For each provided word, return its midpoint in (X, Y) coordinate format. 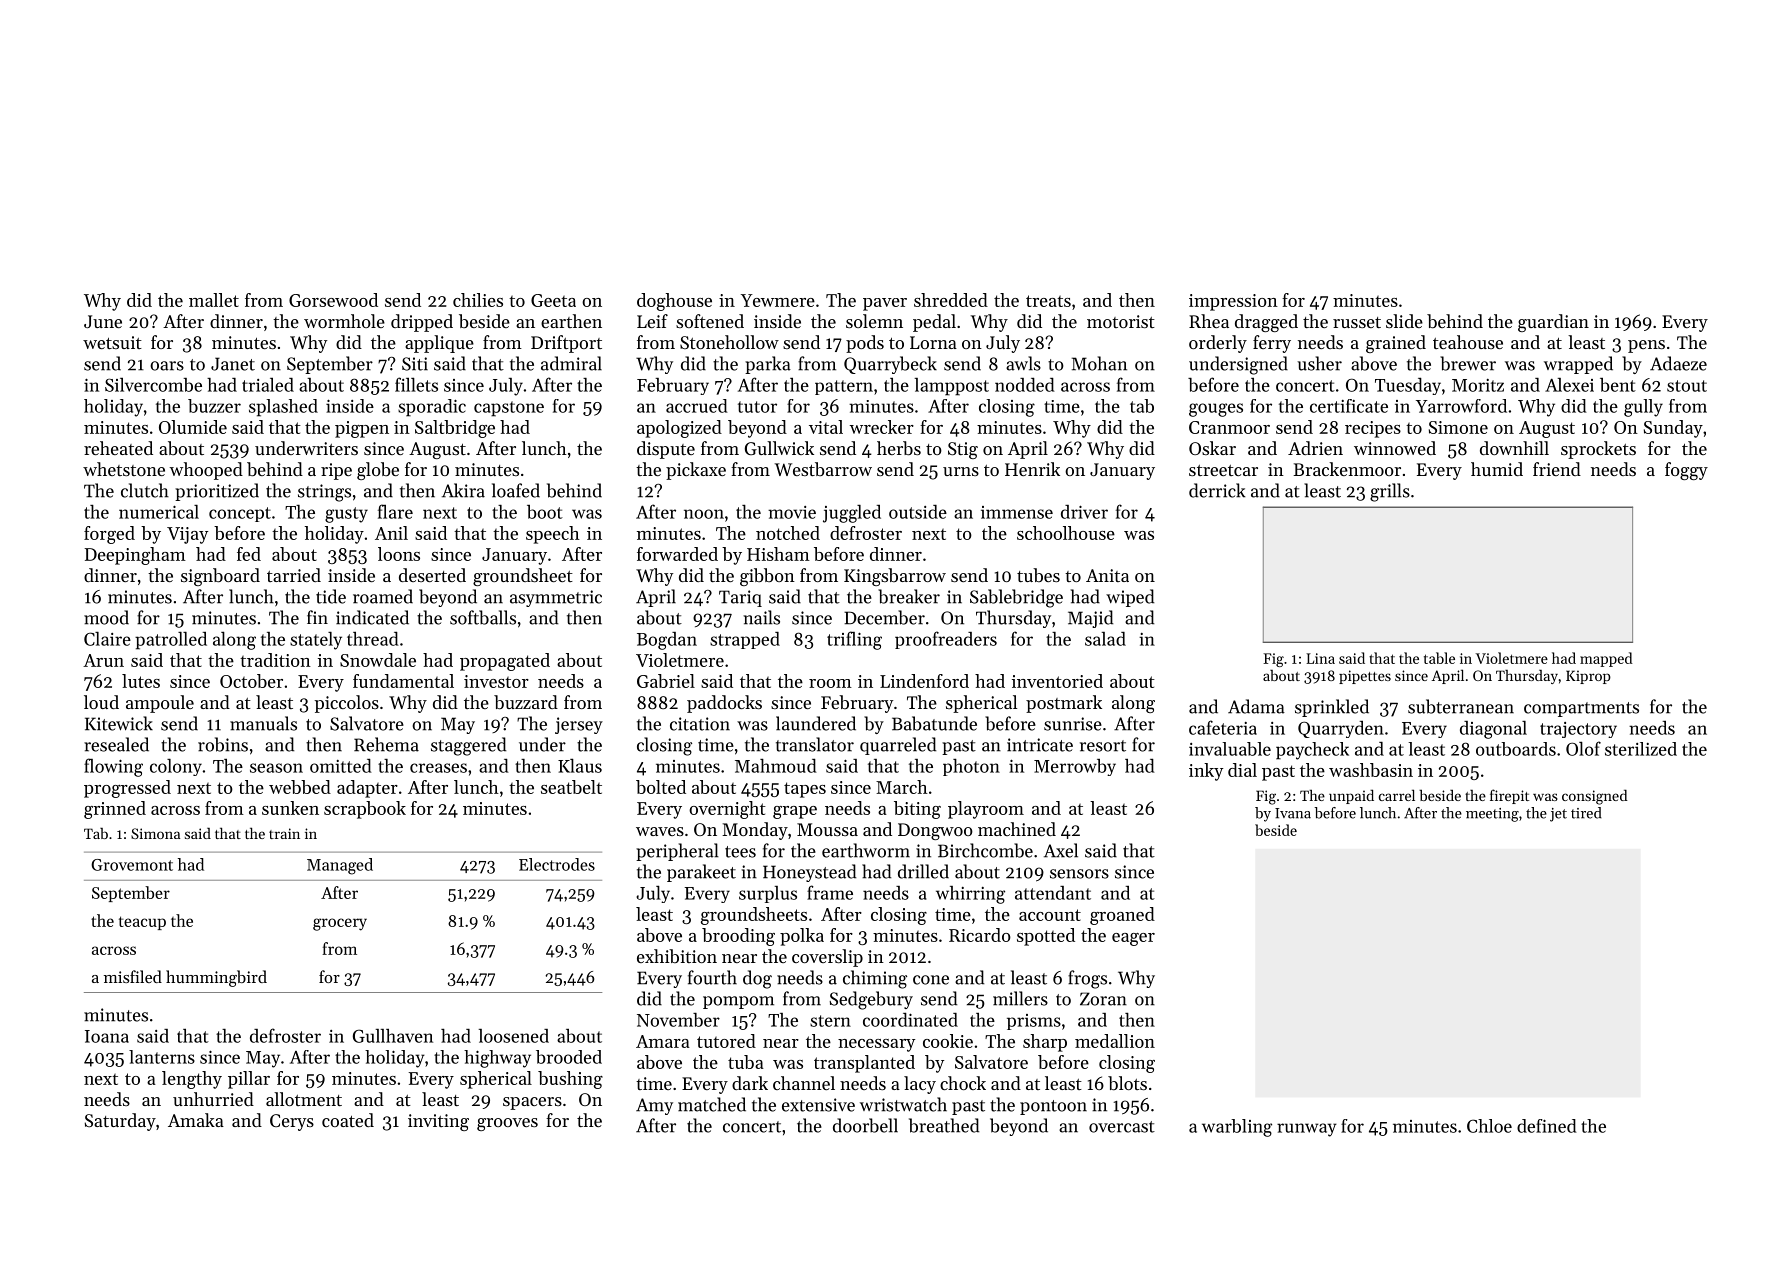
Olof (1583, 748)
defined (1547, 1126)
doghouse (674, 302)
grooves (507, 1124)
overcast (1122, 1127)
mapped (1606, 659)
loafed (516, 490)
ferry (1272, 344)
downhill (1514, 448)
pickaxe (696, 471)
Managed (340, 866)
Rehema (386, 744)
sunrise (1073, 724)
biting (917, 810)
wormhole (344, 321)
